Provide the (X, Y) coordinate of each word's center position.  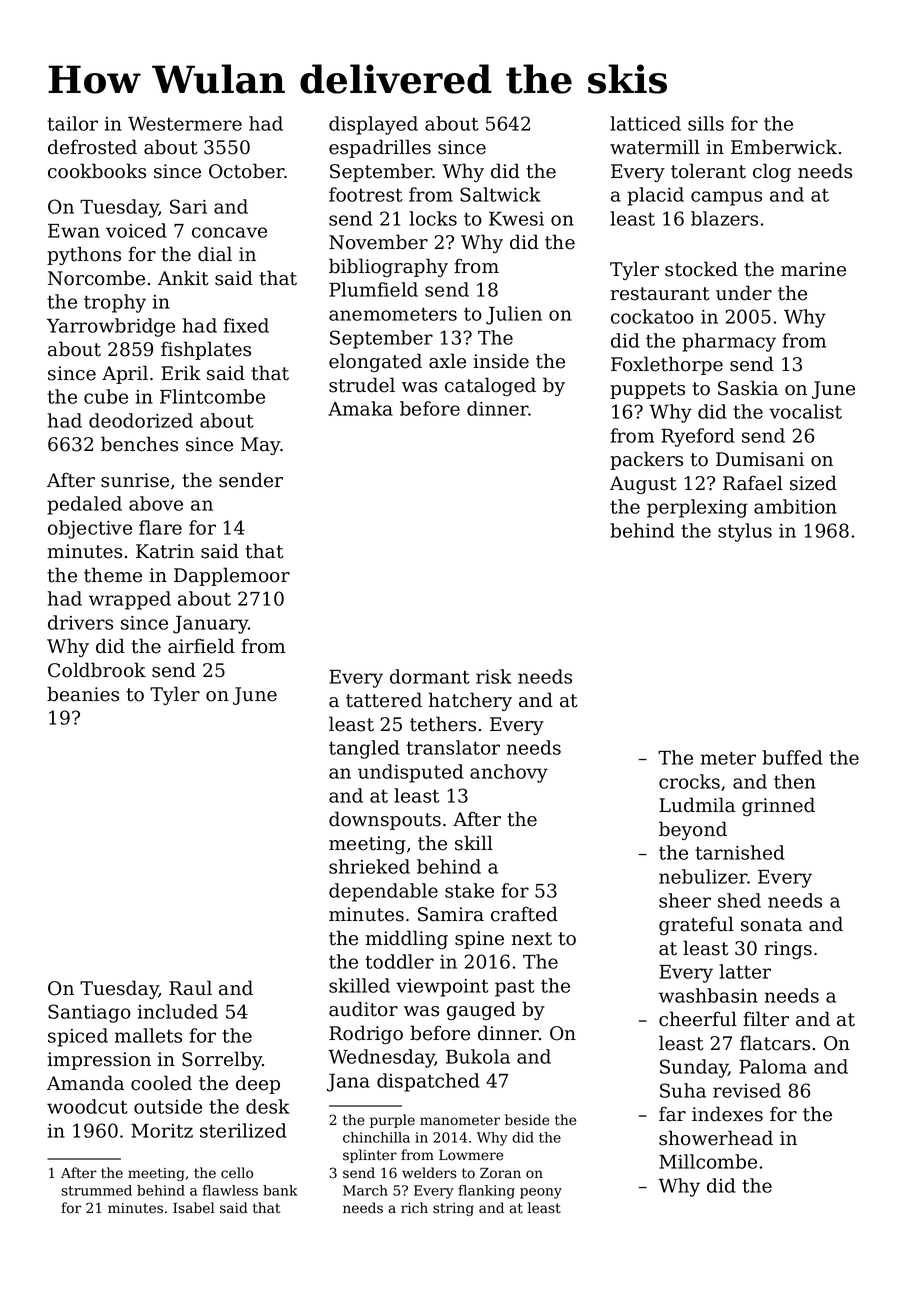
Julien (514, 315)
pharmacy (729, 342)
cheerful (698, 1019)
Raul (190, 988)
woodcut (87, 1106)
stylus (745, 532)
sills (706, 123)
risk (494, 676)
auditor (363, 1009)
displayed (373, 125)
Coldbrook (97, 670)
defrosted (92, 147)
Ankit (183, 278)
